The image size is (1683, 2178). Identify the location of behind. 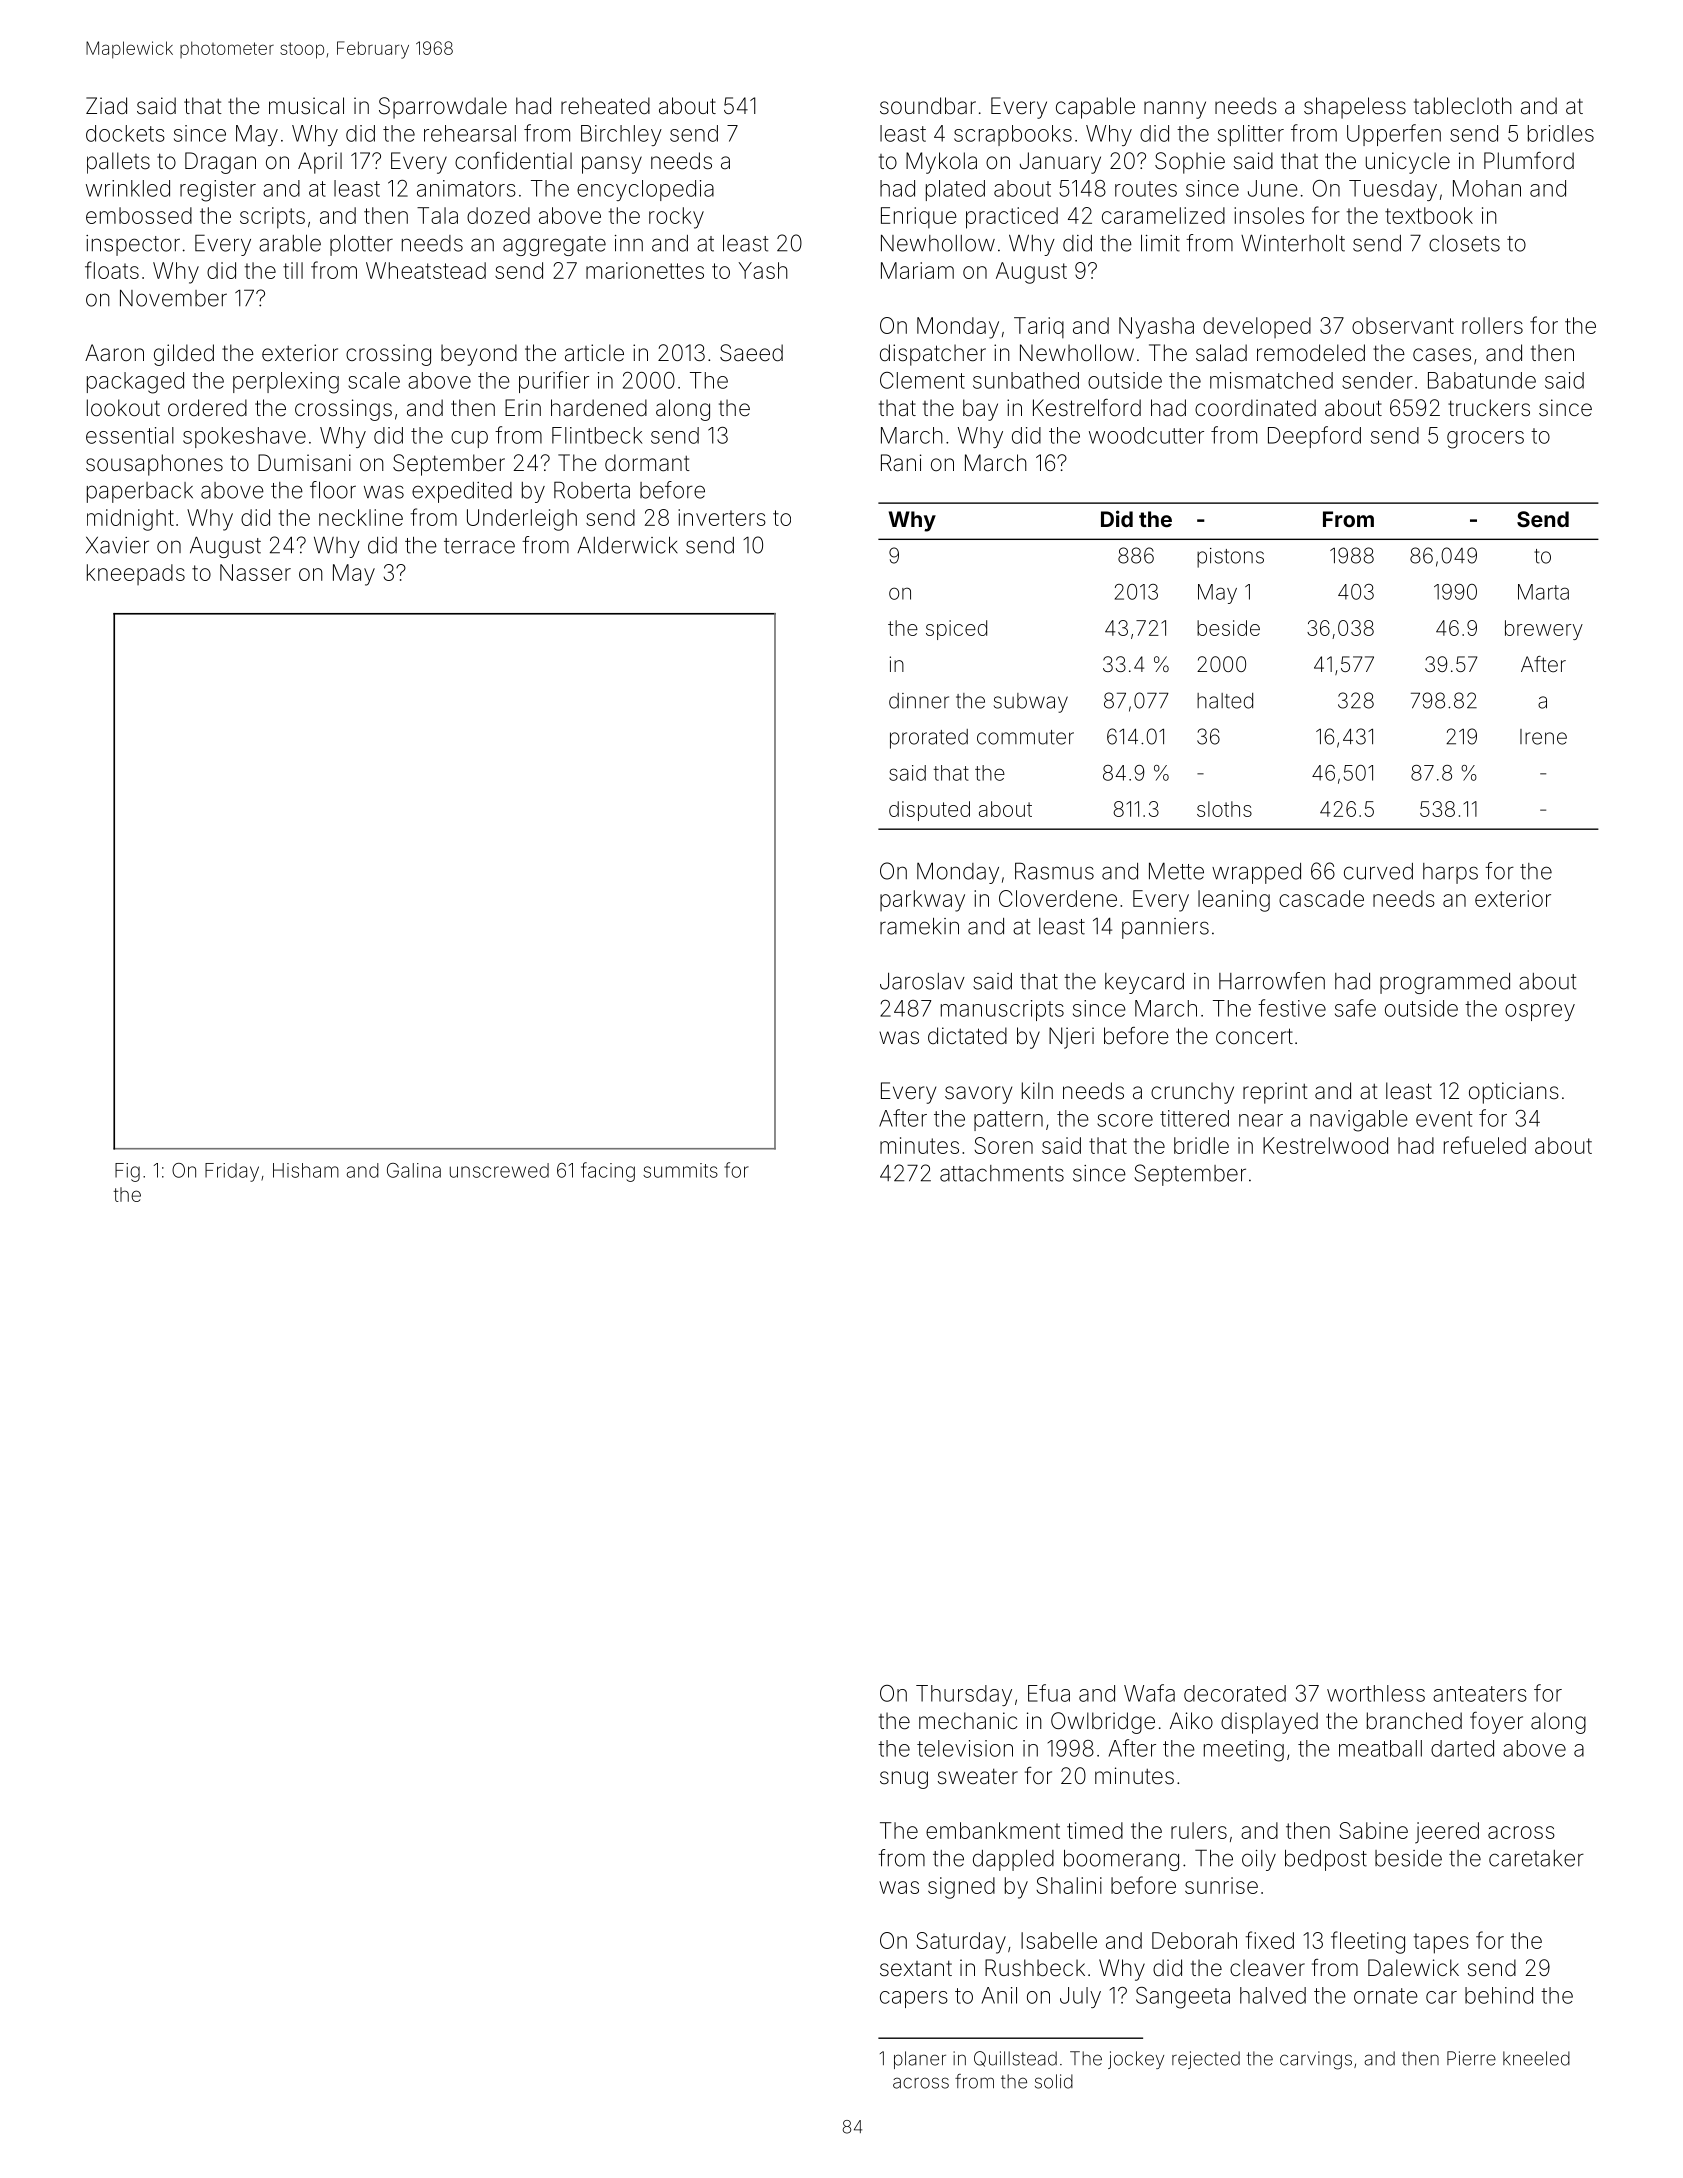
(1499, 1995).
